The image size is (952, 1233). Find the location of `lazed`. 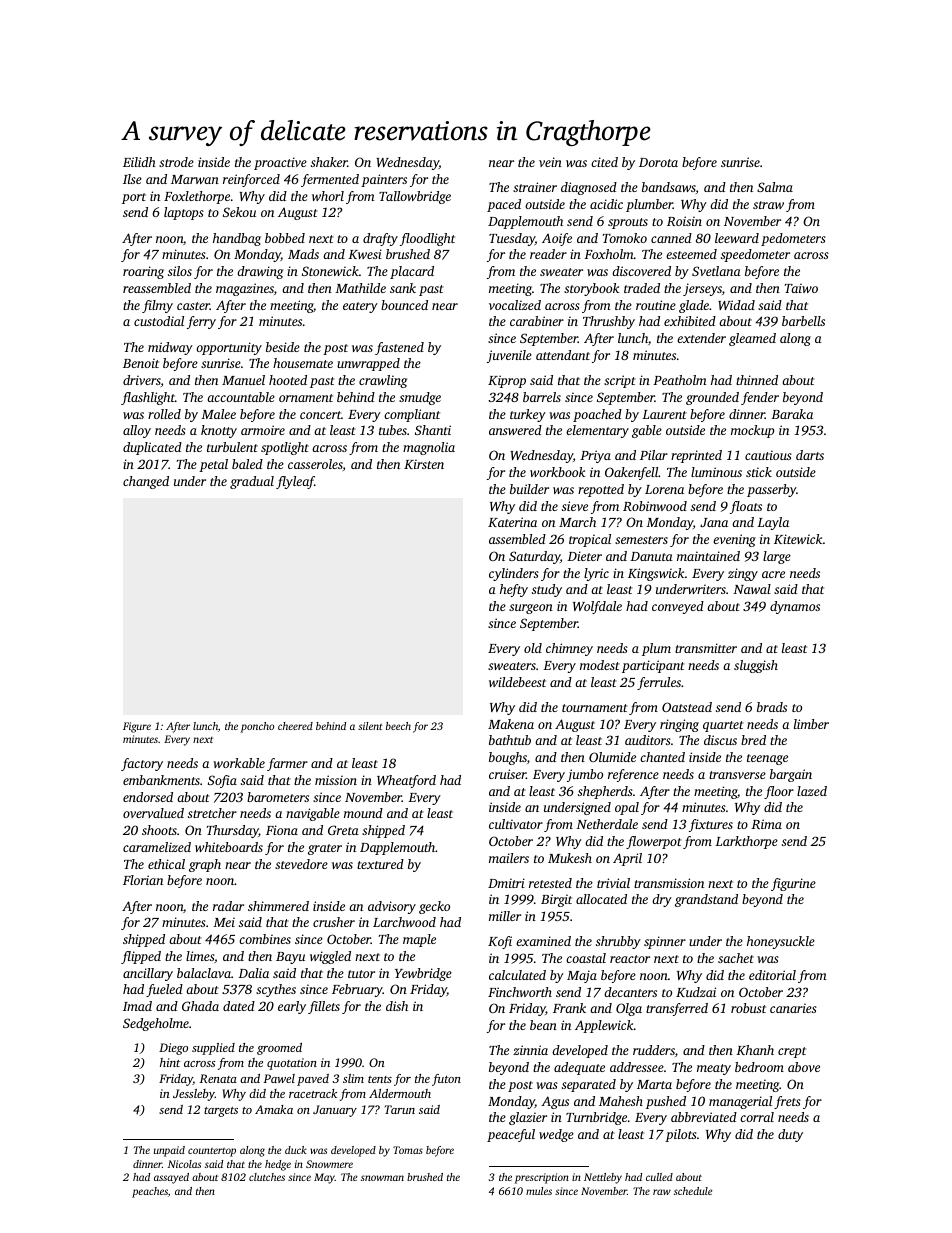

lazed is located at coordinates (812, 791).
